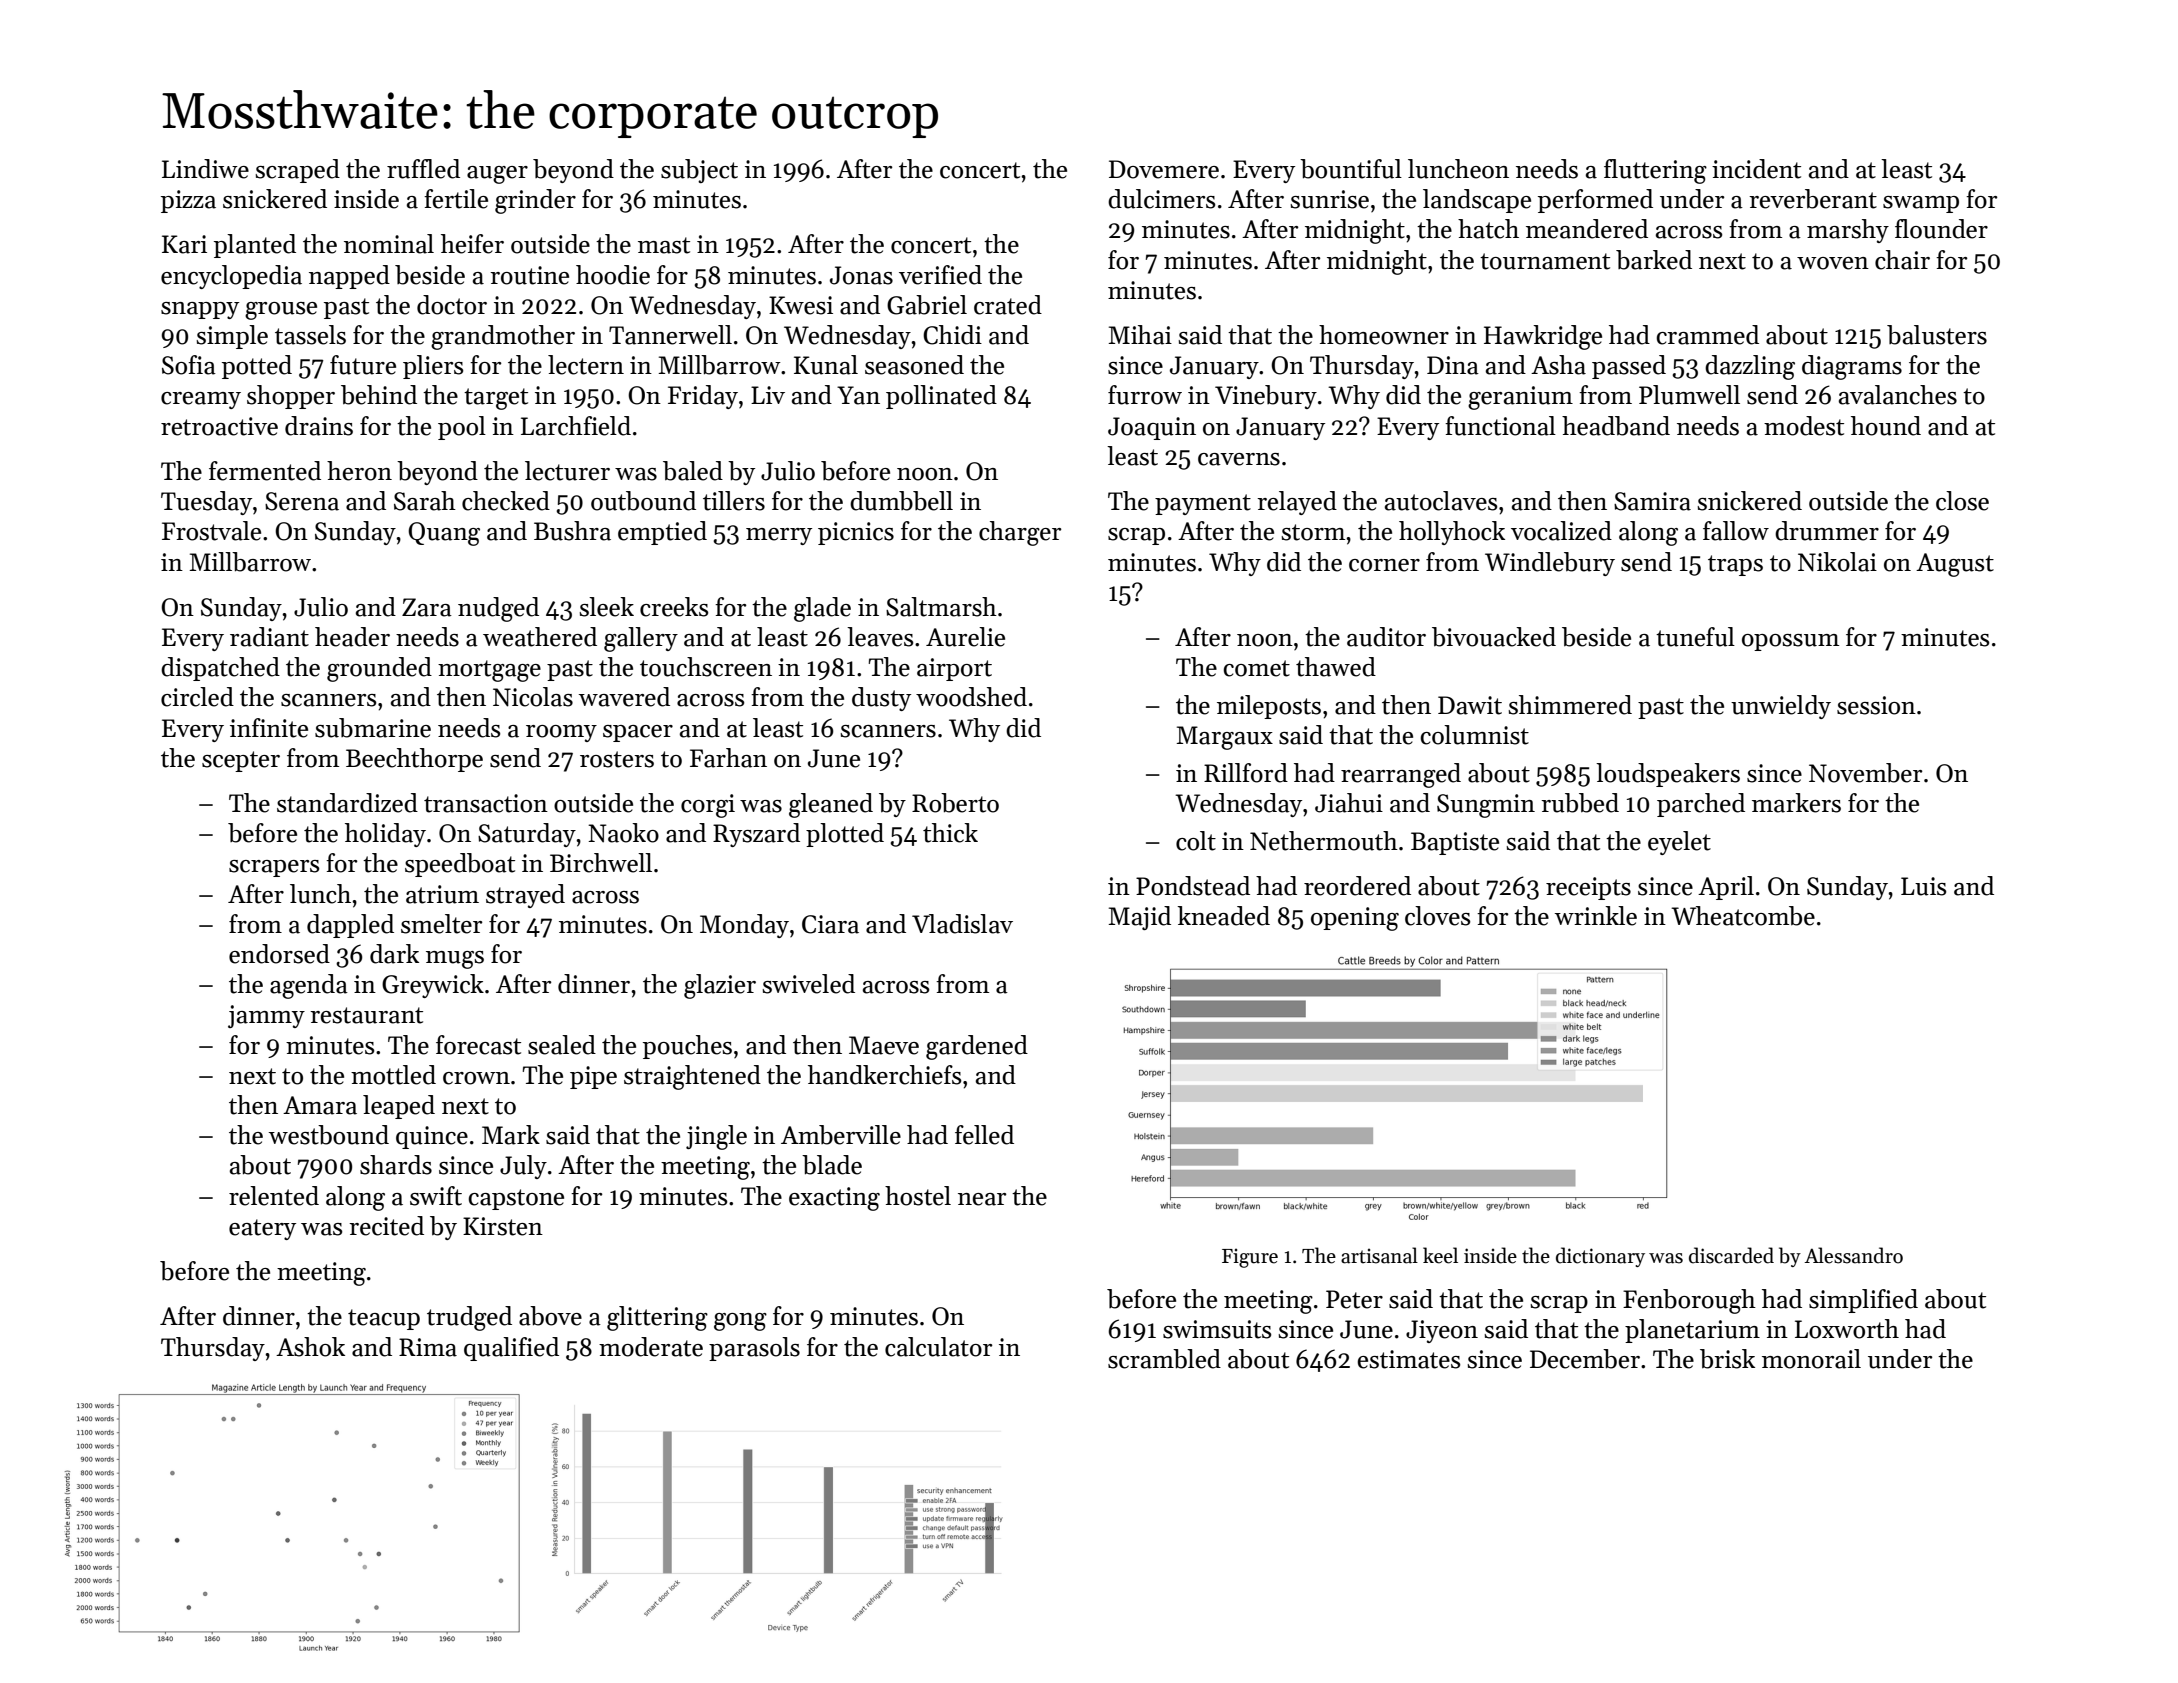  Describe the element at coordinates (740, 1322) in the screenshot. I see `gong` at that location.
